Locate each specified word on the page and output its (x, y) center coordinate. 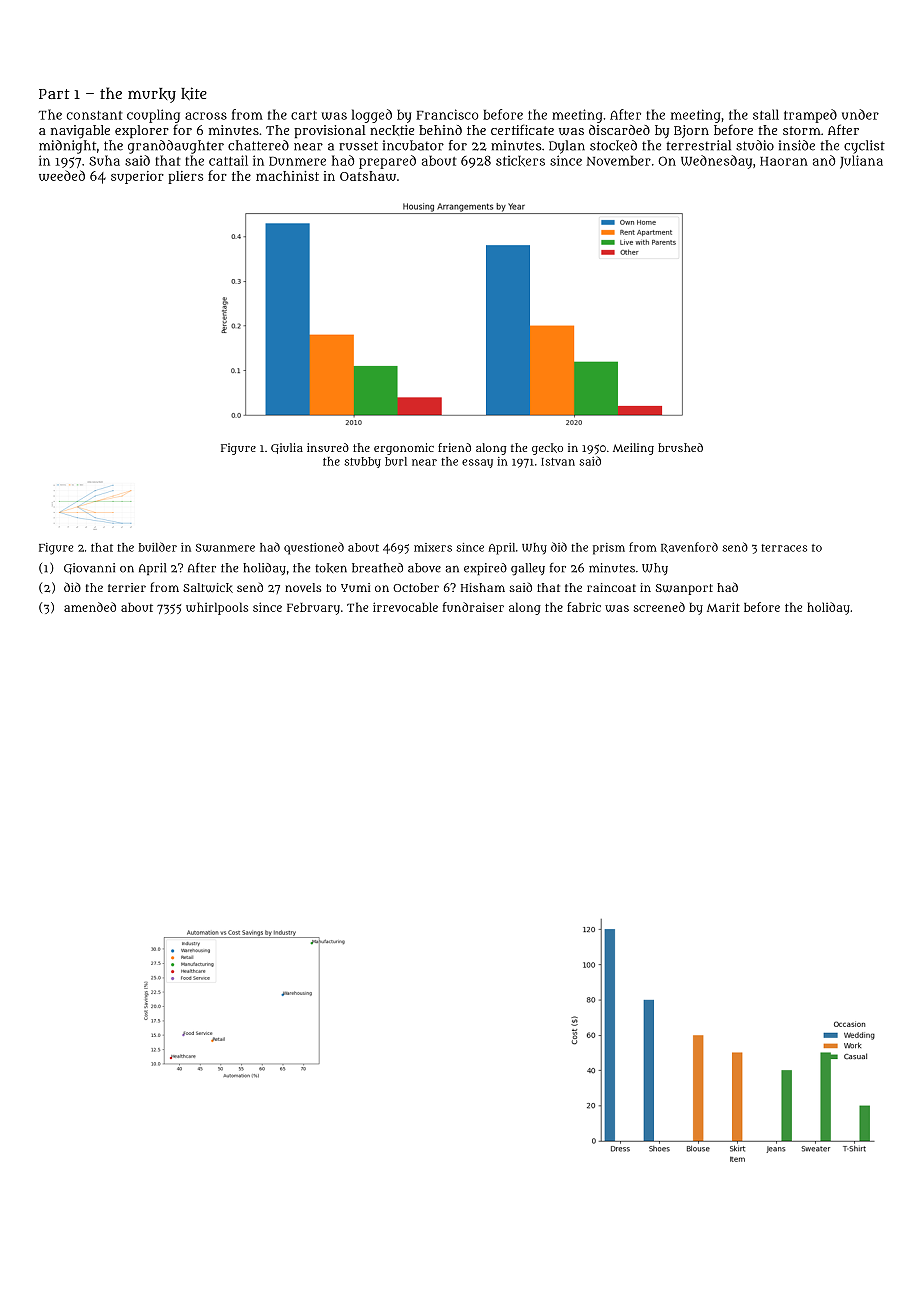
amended (90, 607)
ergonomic (404, 449)
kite (194, 93)
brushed (680, 447)
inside (796, 145)
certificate (522, 129)
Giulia (287, 448)
